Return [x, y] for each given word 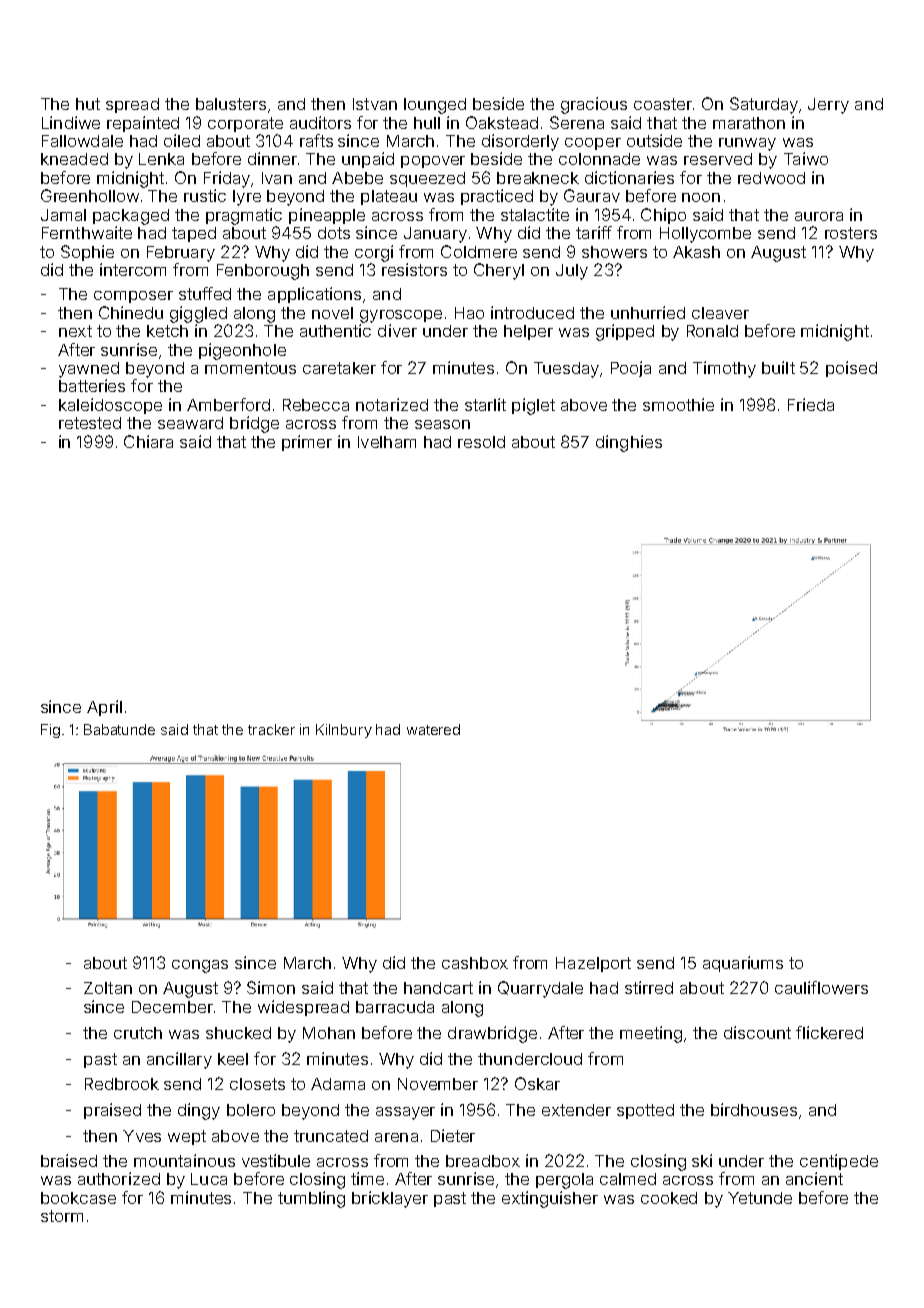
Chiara [148, 441]
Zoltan [108, 988]
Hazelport [593, 964]
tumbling [311, 1199]
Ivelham [387, 442]
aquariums [743, 964]
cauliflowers [821, 987]
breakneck [538, 178]
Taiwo [806, 158]
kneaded [74, 159]
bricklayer [390, 1199]
